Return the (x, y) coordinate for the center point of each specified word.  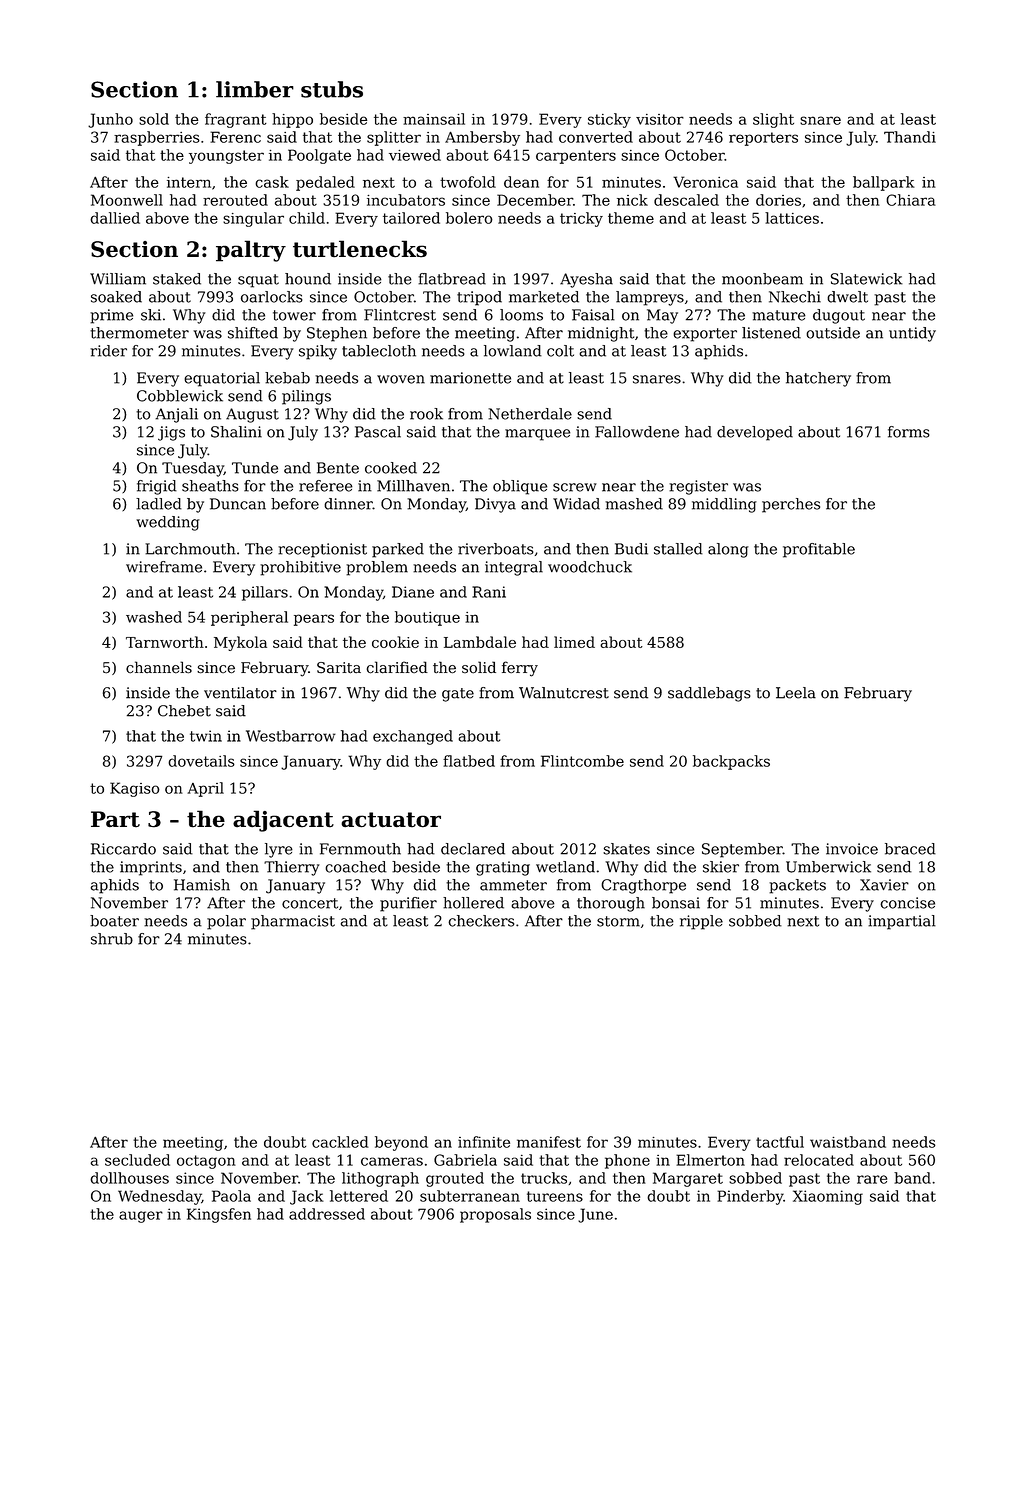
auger (141, 1217)
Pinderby (750, 1197)
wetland (565, 867)
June (595, 1215)
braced (910, 849)
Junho (110, 120)
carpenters (576, 157)
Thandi (910, 137)
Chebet (184, 711)
